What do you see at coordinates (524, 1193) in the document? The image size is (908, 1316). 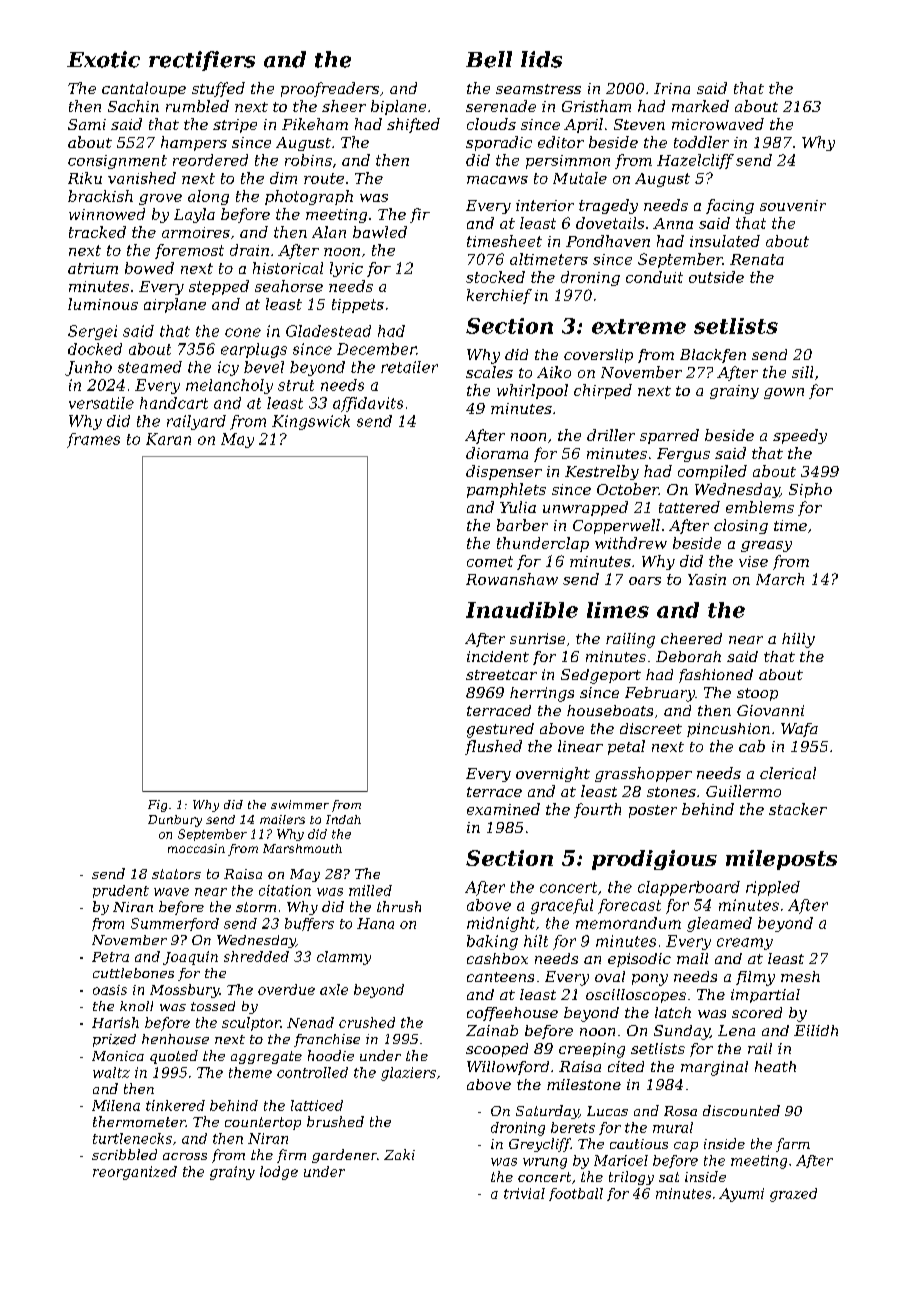 I see `trivial` at bounding box center [524, 1193].
